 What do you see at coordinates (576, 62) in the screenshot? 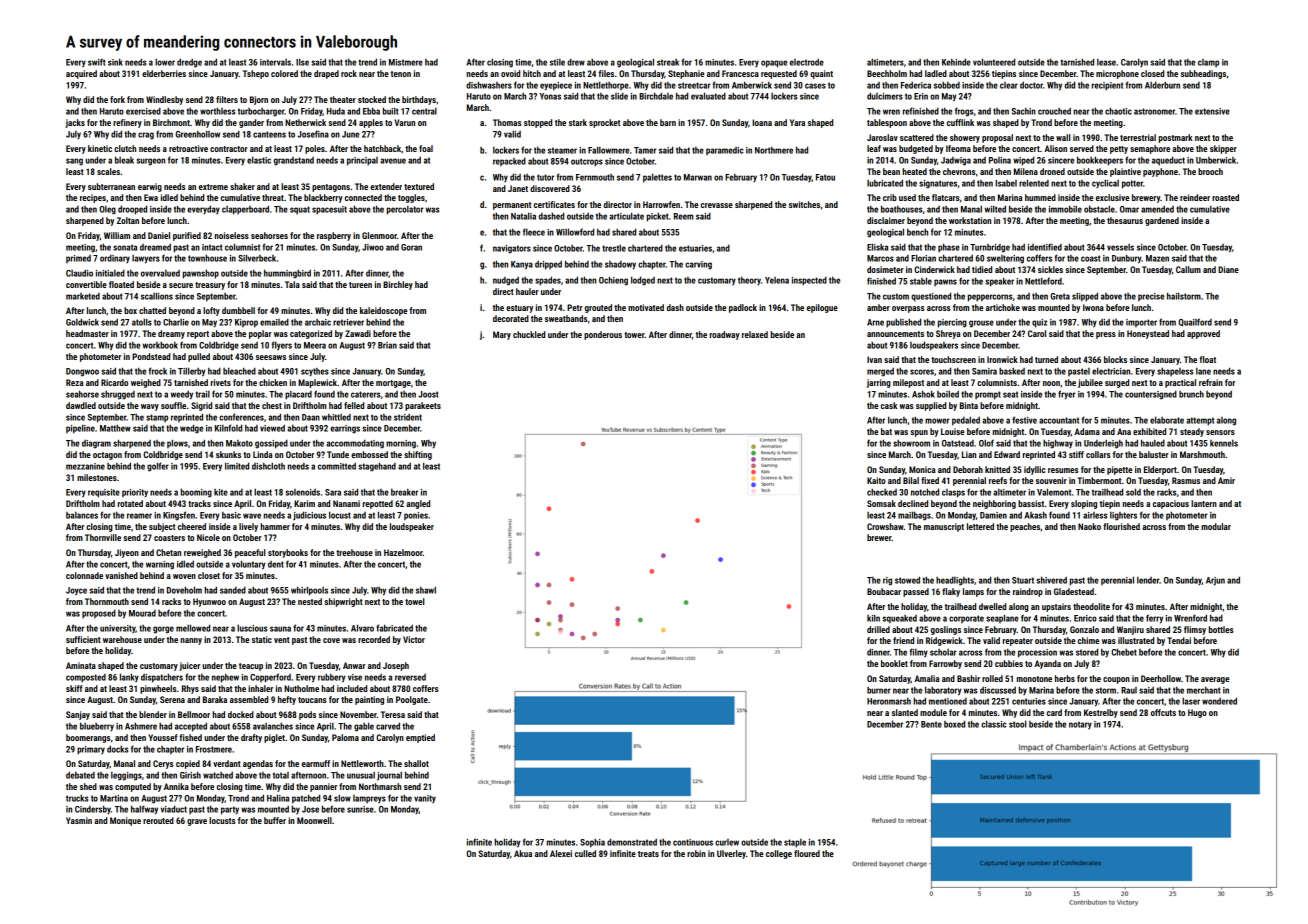
I see `drew` at bounding box center [576, 62].
